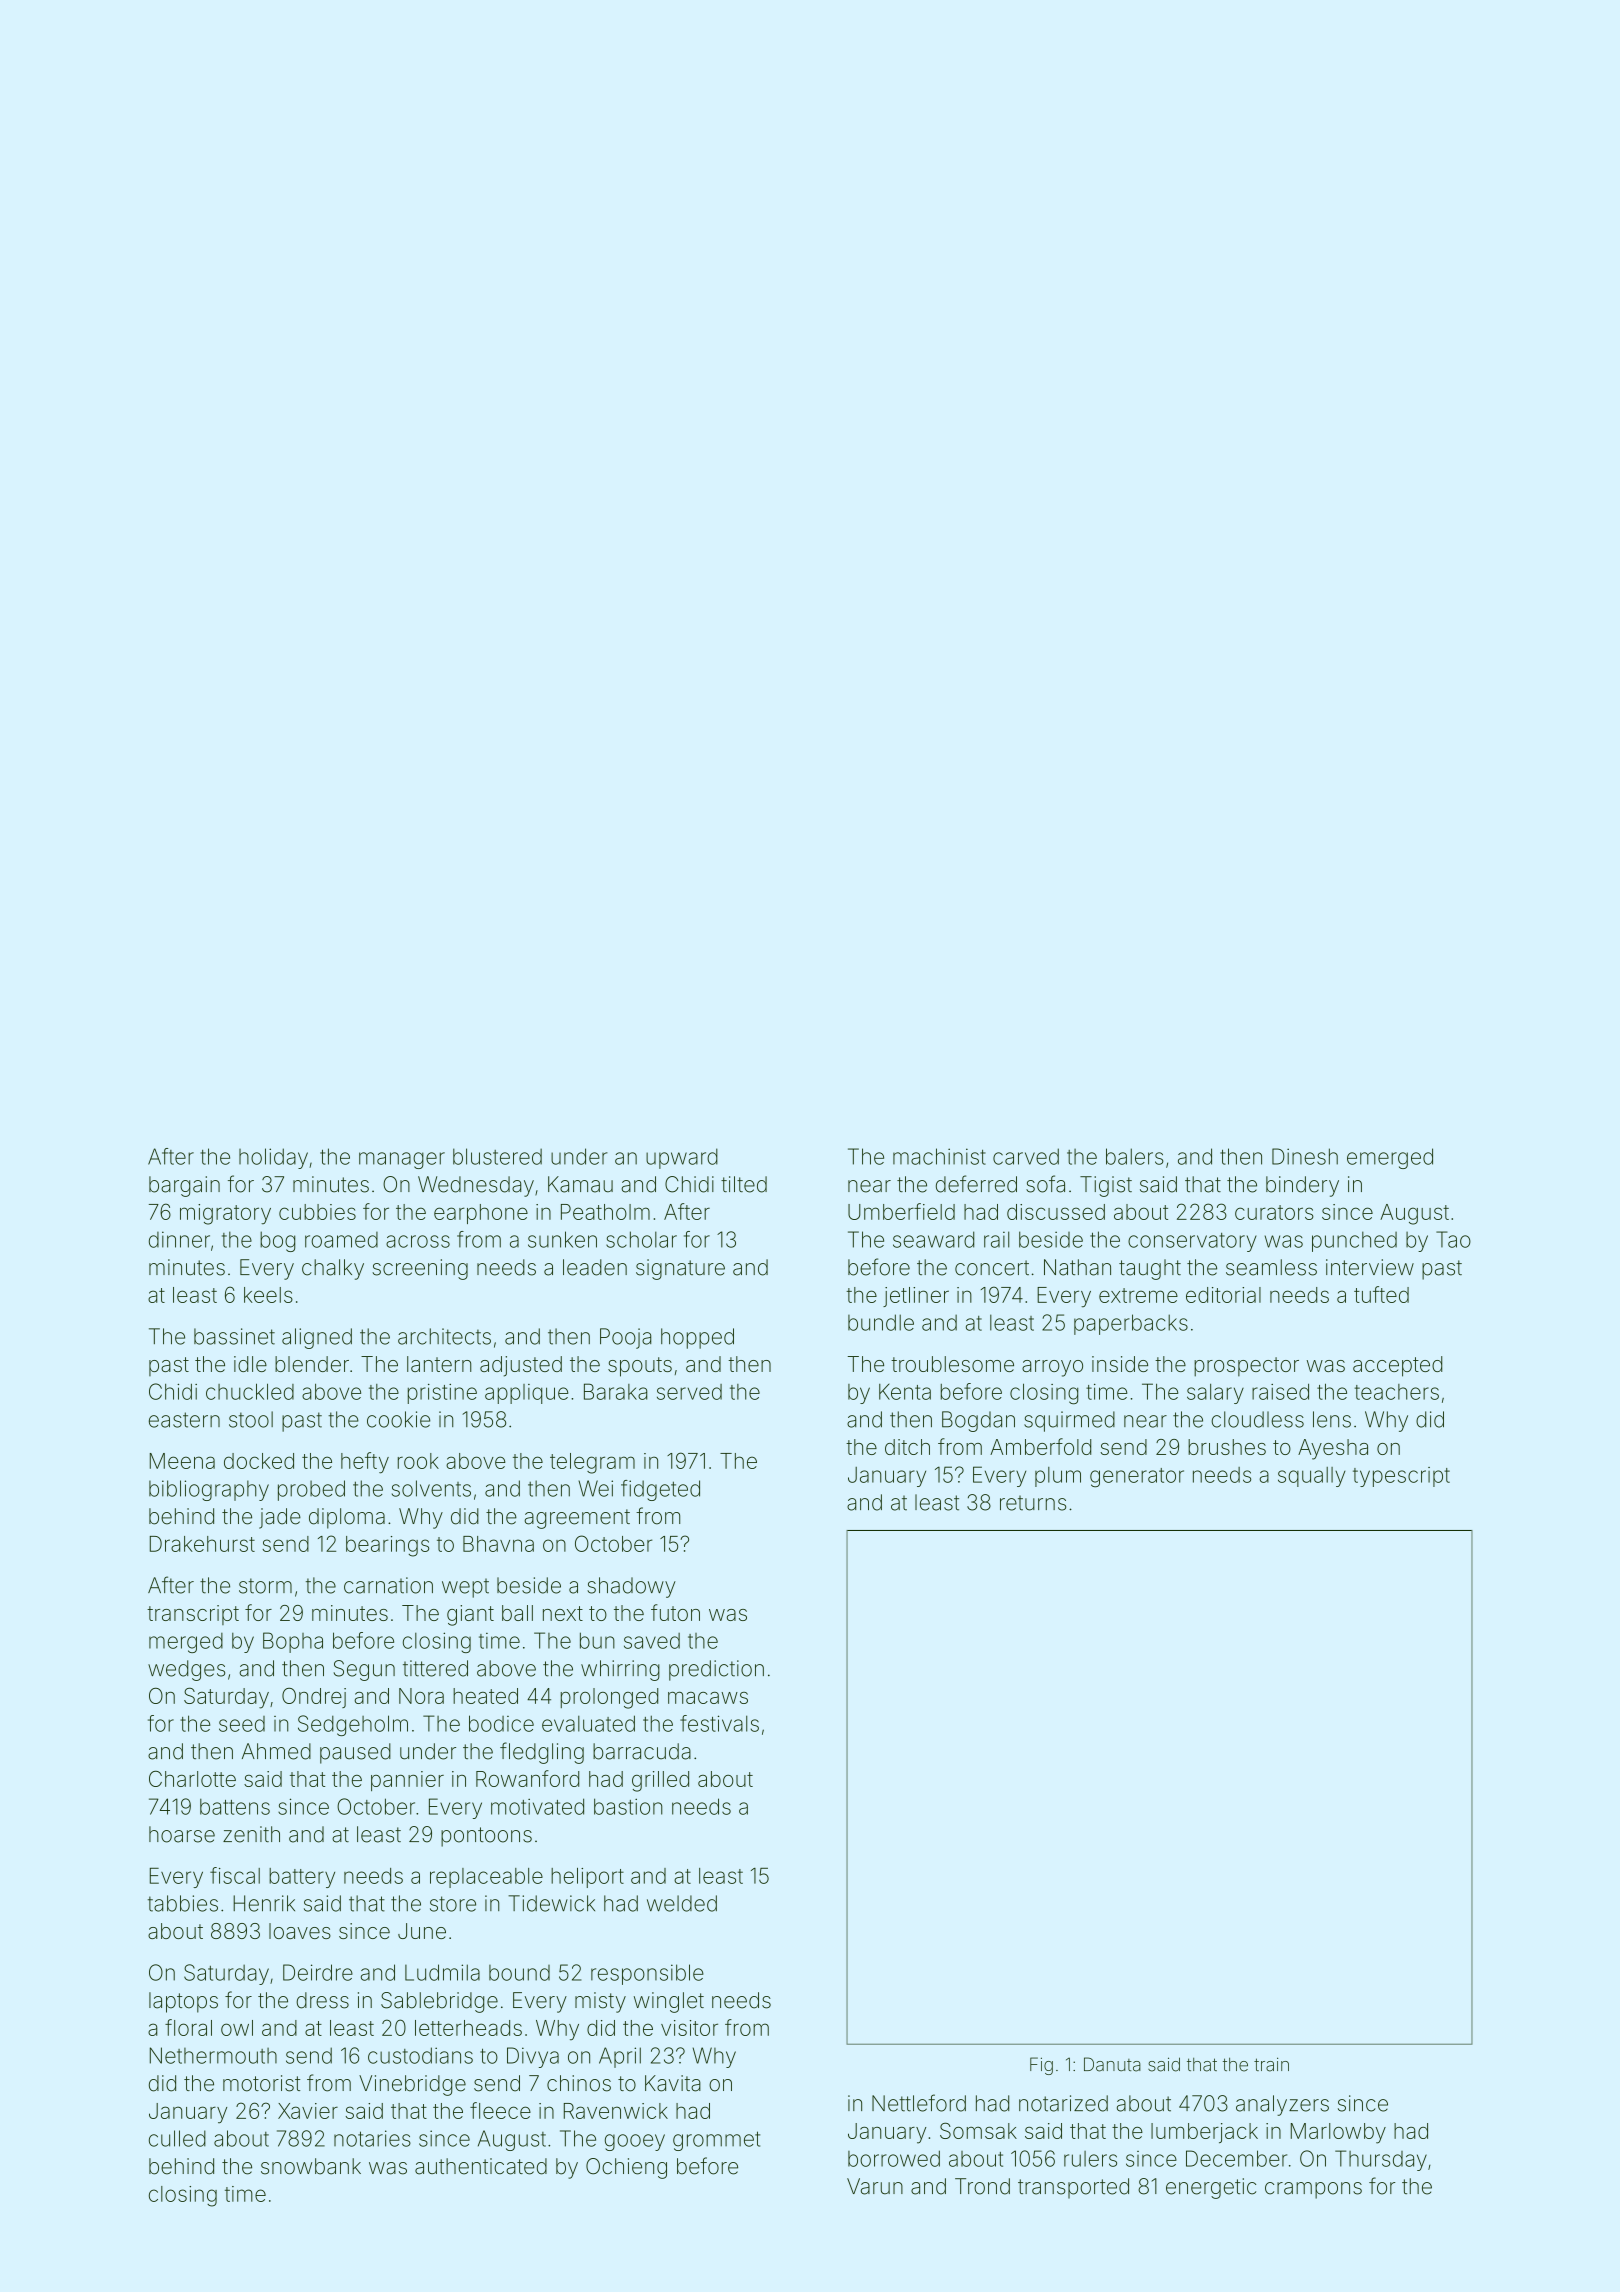  I want to click on salary, so click(1215, 1394).
